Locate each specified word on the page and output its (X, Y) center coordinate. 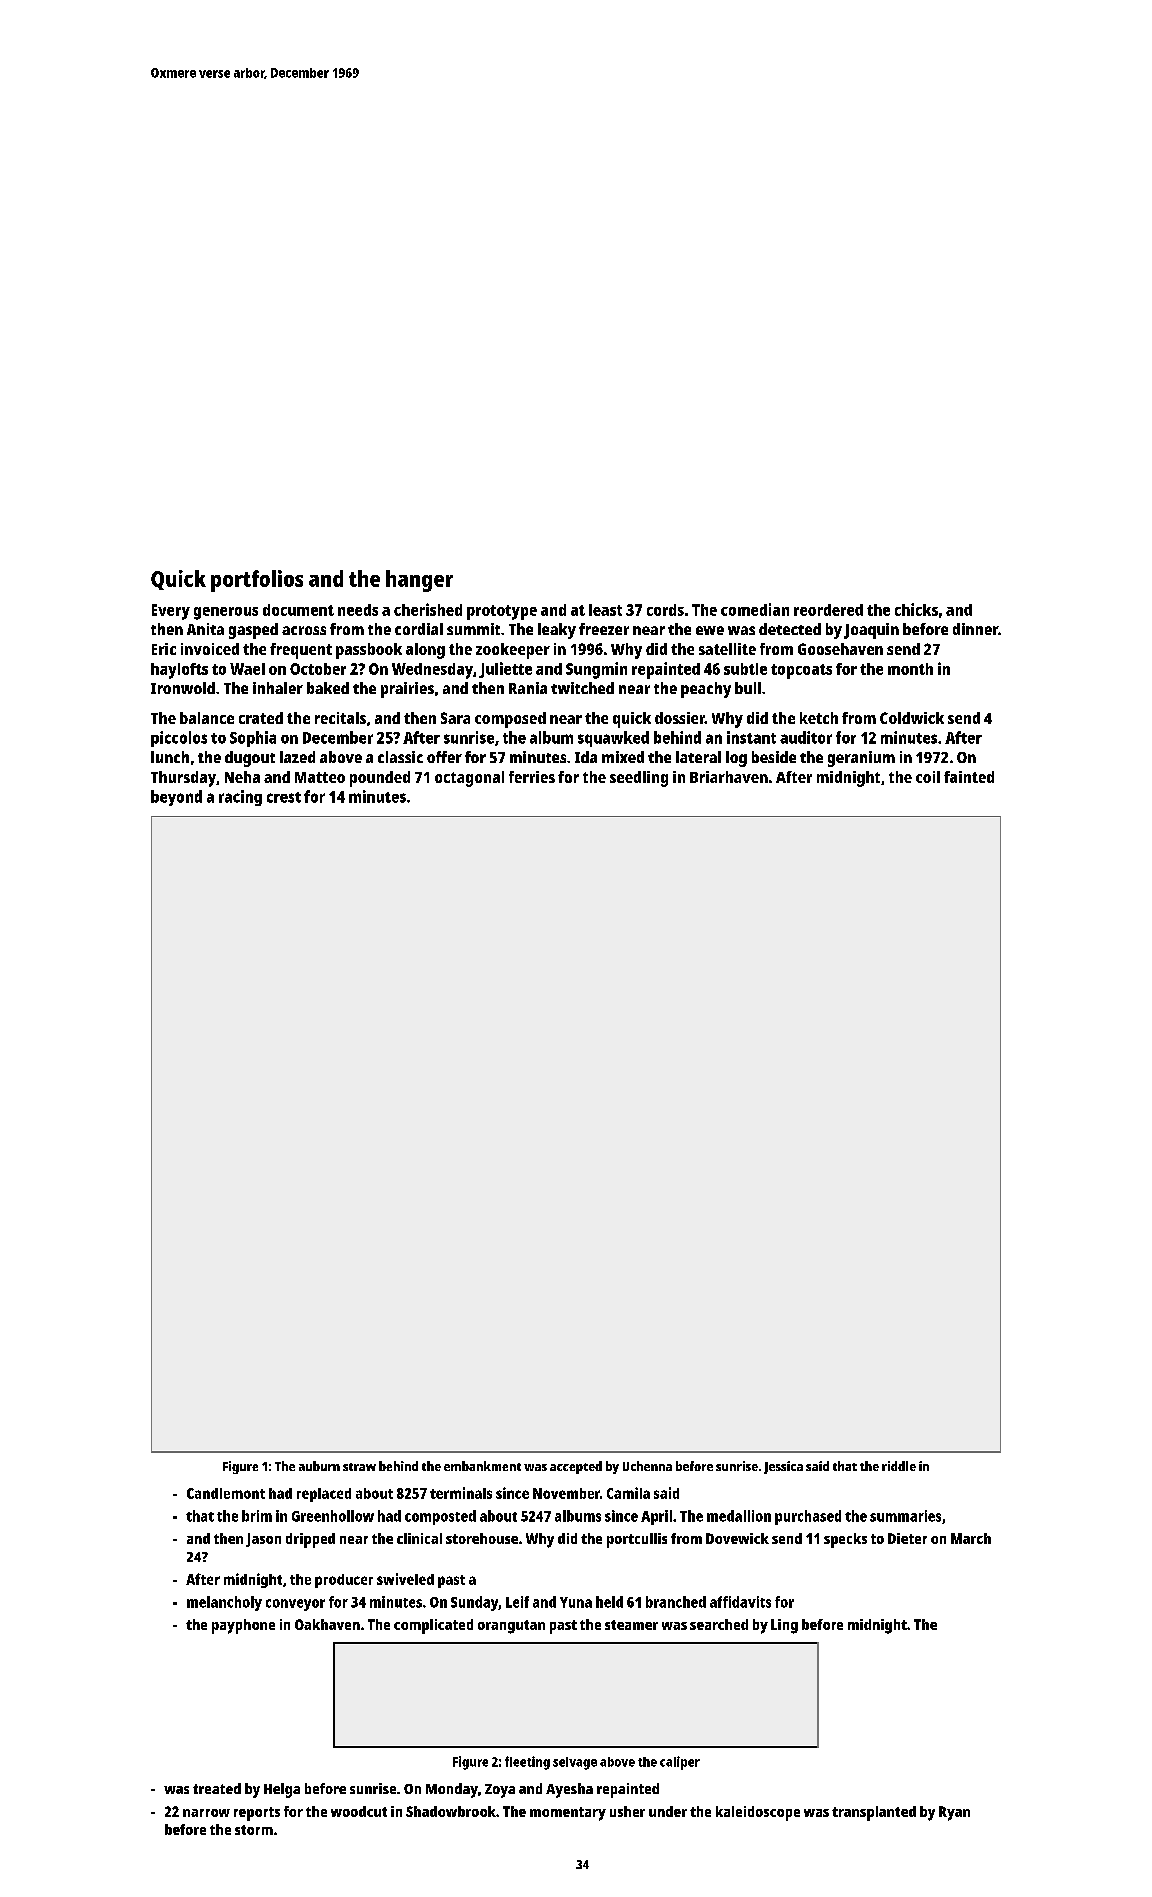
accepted (576, 1467)
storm (254, 1830)
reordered (828, 610)
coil (928, 777)
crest (284, 797)
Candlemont (226, 1493)
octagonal (469, 779)
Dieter (907, 1538)
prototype (502, 612)
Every (171, 612)
